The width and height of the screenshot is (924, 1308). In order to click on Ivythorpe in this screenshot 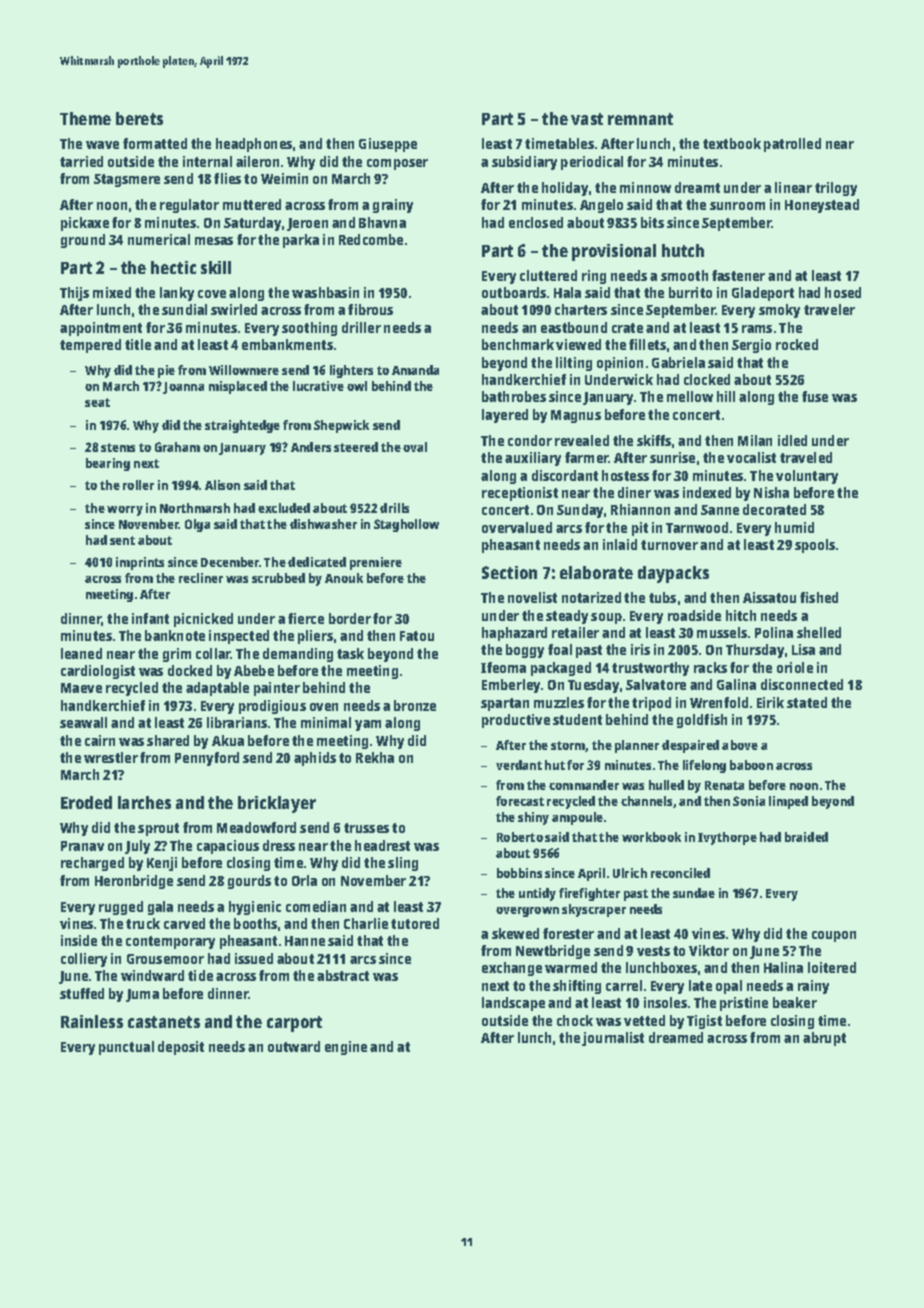, I will do `click(727, 838)`.
